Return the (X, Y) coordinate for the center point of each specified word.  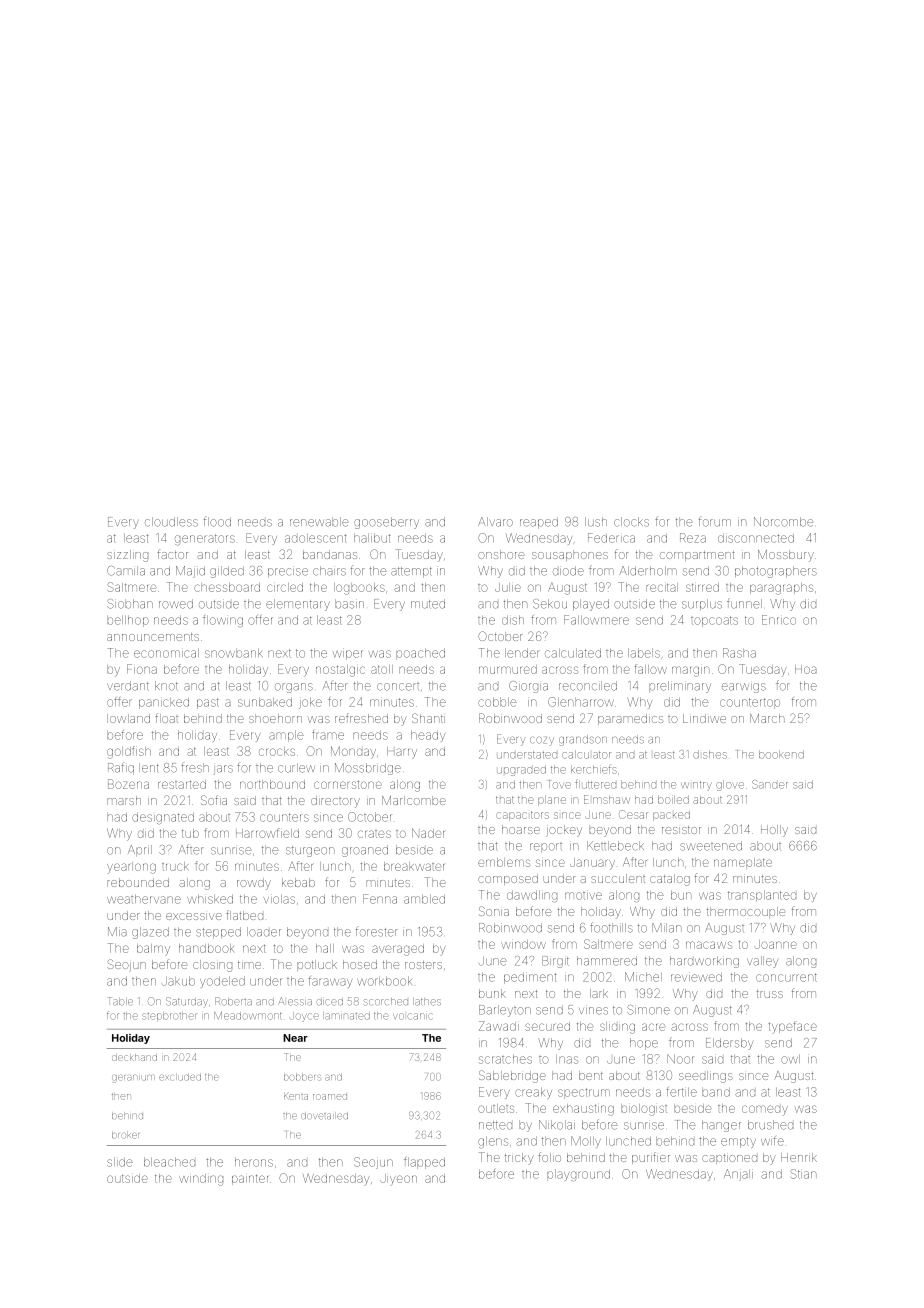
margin (691, 671)
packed (671, 816)
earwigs (744, 688)
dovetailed (324, 1115)
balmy (153, 950)
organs (294, 688)
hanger (721, 1126)
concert (398, 687)
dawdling (532, 897)
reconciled (588, 686)
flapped (424, 1163)
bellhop (128, 621)
